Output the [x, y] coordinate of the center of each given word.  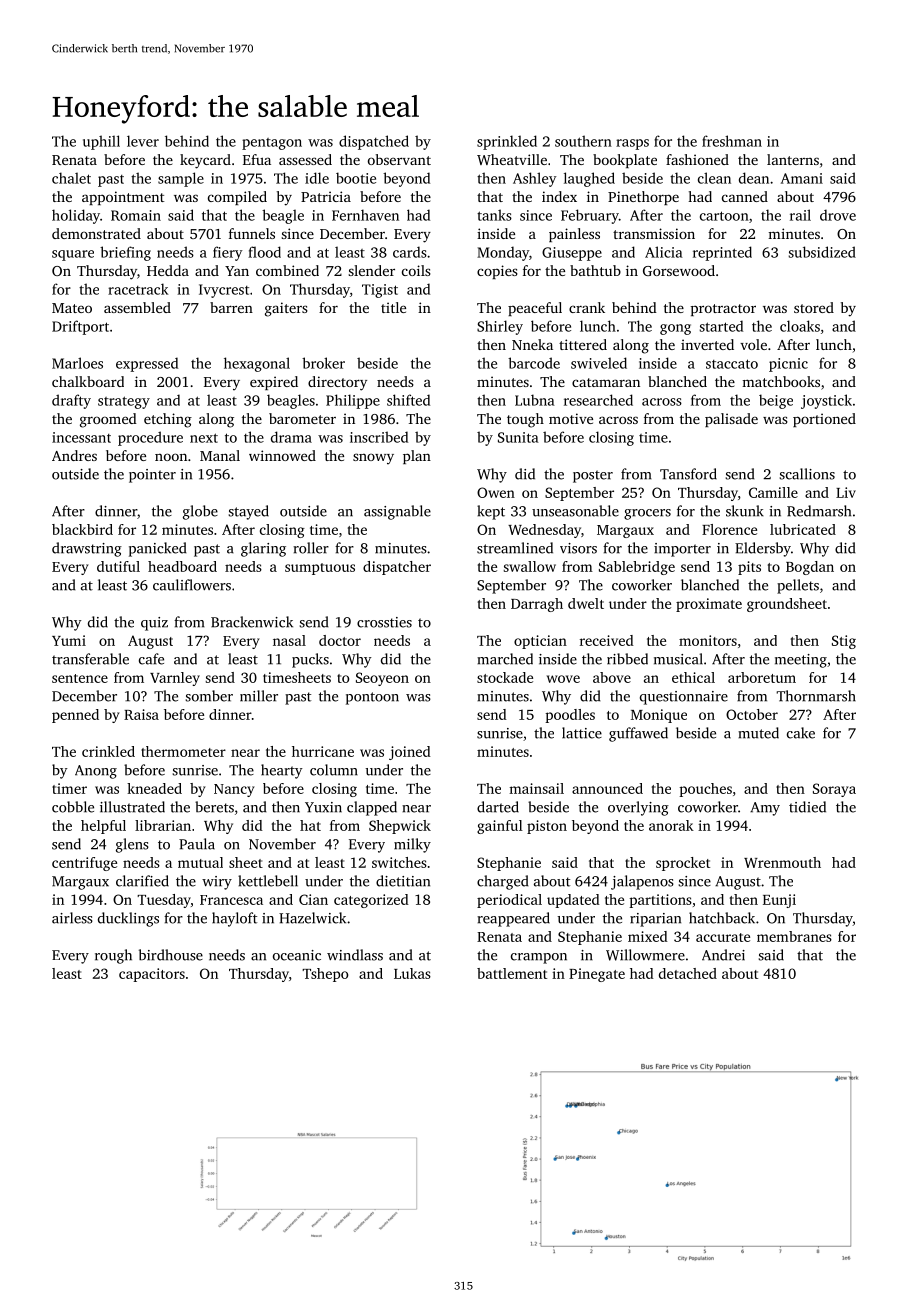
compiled [237, 198]
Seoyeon [382, 679]
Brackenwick [252, 622]
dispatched [374, 142]
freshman [732, 141]
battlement [512, 973]
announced [607, 788]
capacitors [152, 975]
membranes [794, 936]
